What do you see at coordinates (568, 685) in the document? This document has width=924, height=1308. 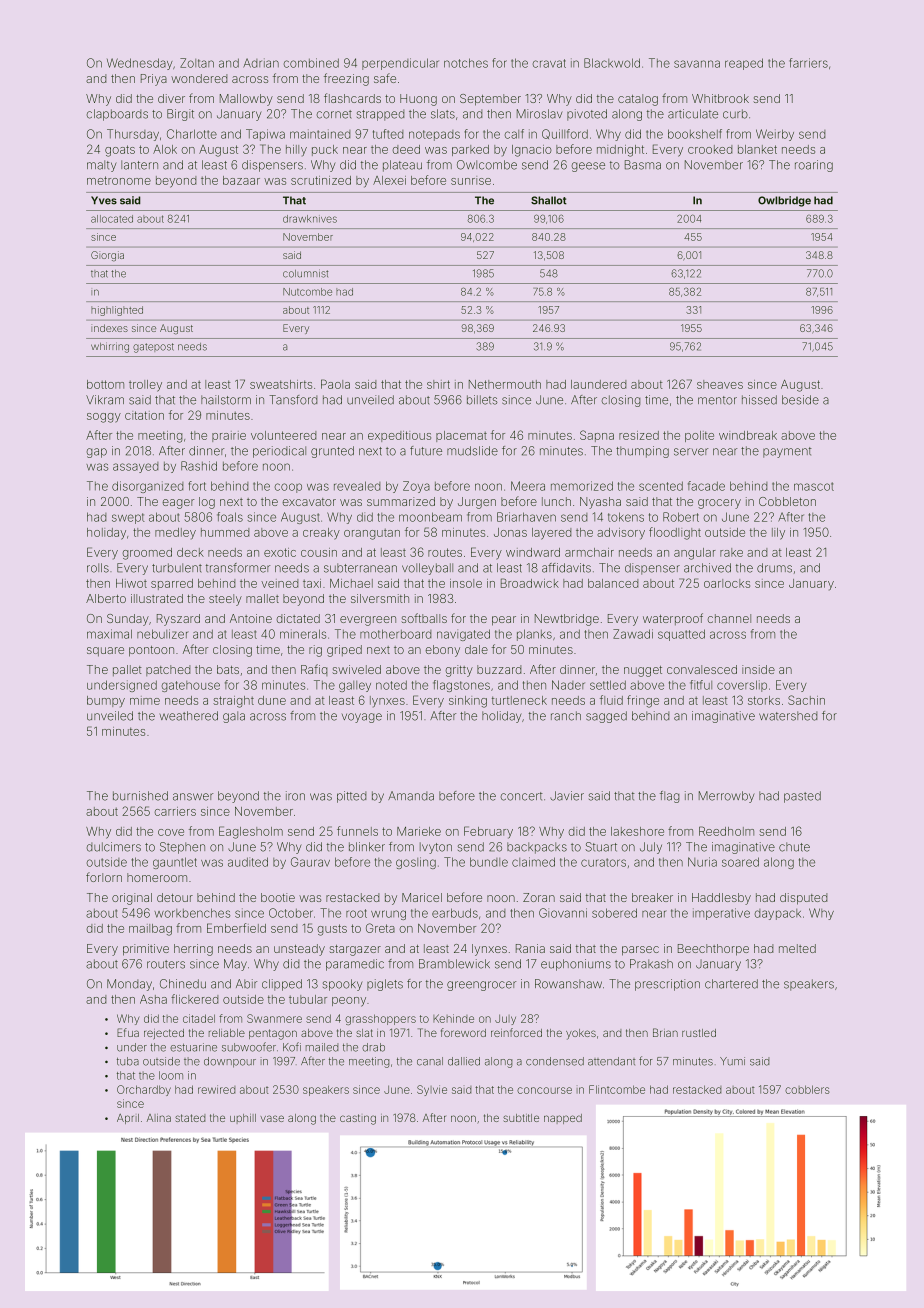 I see `Nader` at bounding box center [568, 685].
